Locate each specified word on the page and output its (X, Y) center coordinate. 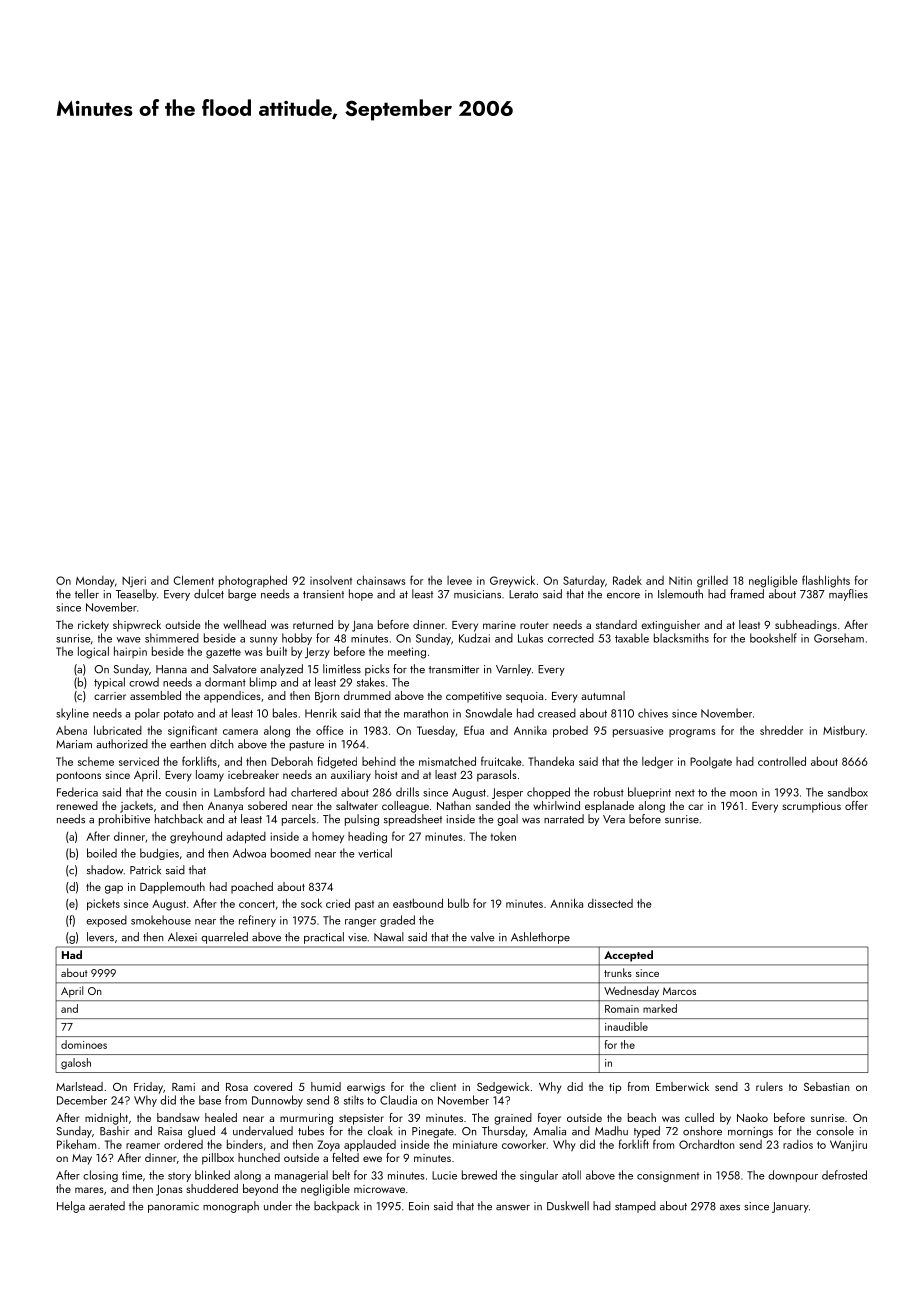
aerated (107, 1206)
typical (109, 683)
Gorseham (839, 638)
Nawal (389, 937)
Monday (95, 582)
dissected (610, 903)
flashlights (826, 581)
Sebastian (826, 1086)
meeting (407, 653)
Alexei (182, 937)
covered (273, 1086)
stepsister (361, 1119)
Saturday (584, 581)
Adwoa (249, 853)
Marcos (679, 991)
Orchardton (706, 1144)
